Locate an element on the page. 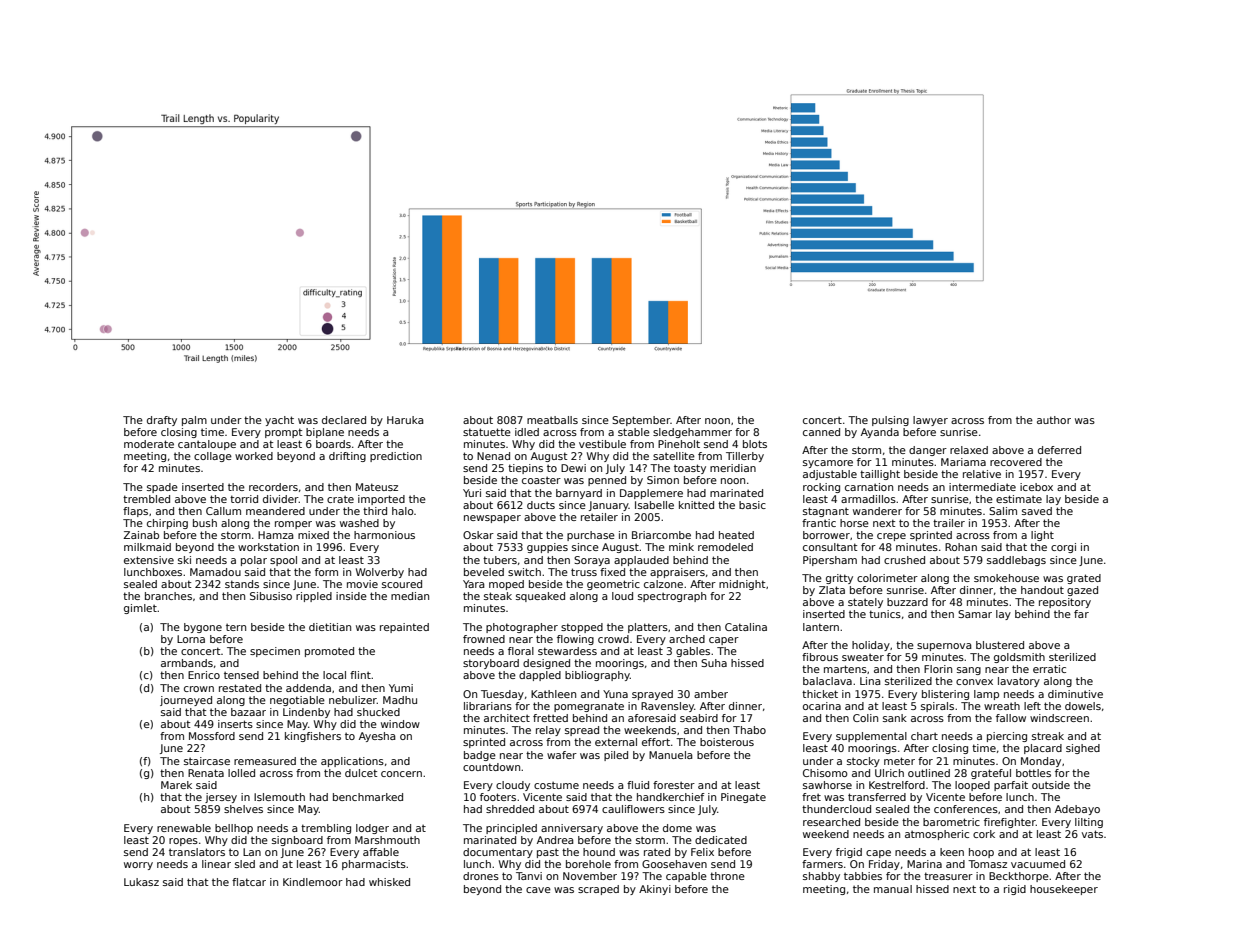  author is located at coordinates (1054, 420).
